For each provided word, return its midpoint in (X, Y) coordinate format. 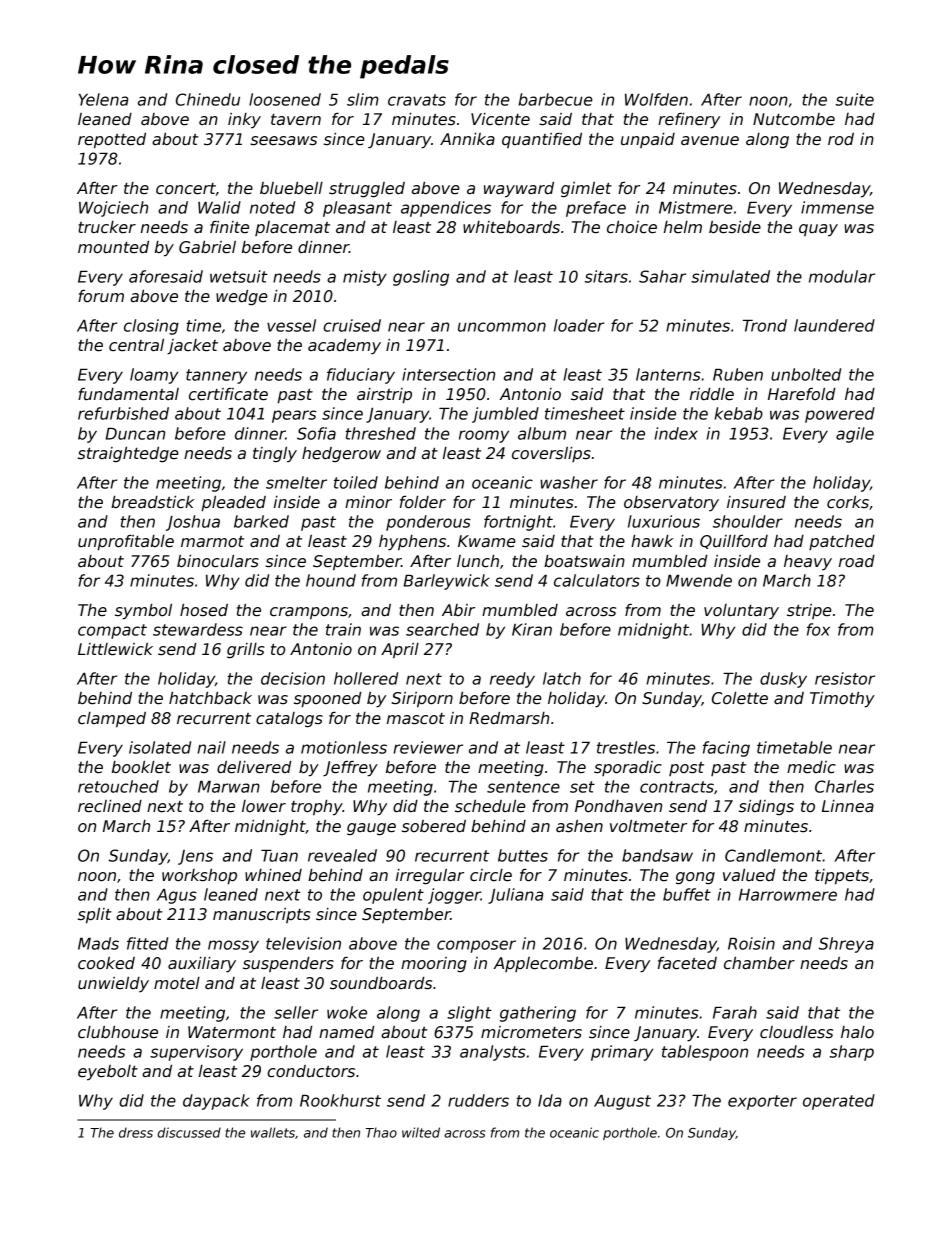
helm (683, 227)
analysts (493, 1053)
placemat (292, 228)
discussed (189, 1132)
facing (726, 749)
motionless (344, 747)
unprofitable (126, 543)
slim (363, 99)
